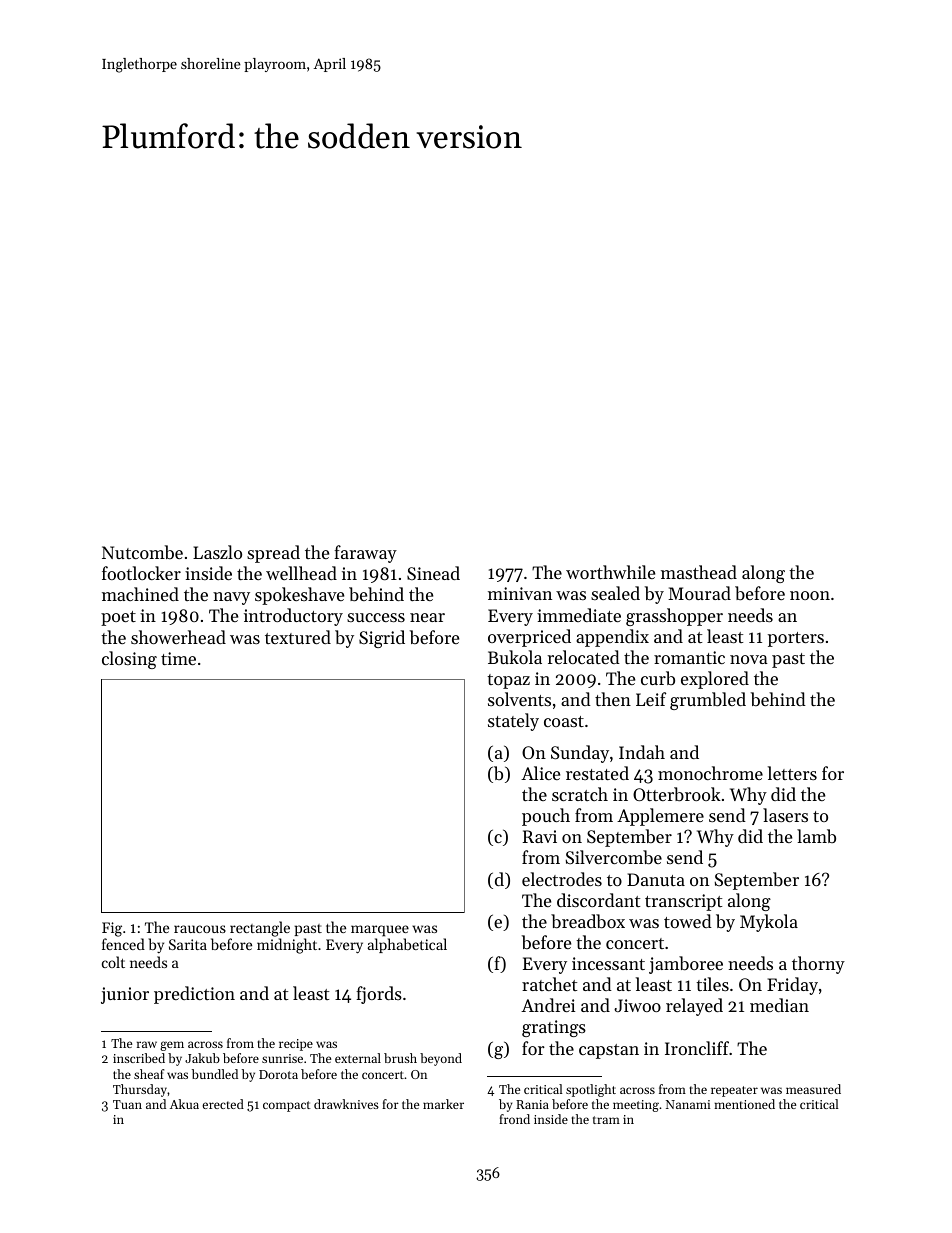 This document has height=1233, width=952. I want to click on ratchet, so click(549, 984).
